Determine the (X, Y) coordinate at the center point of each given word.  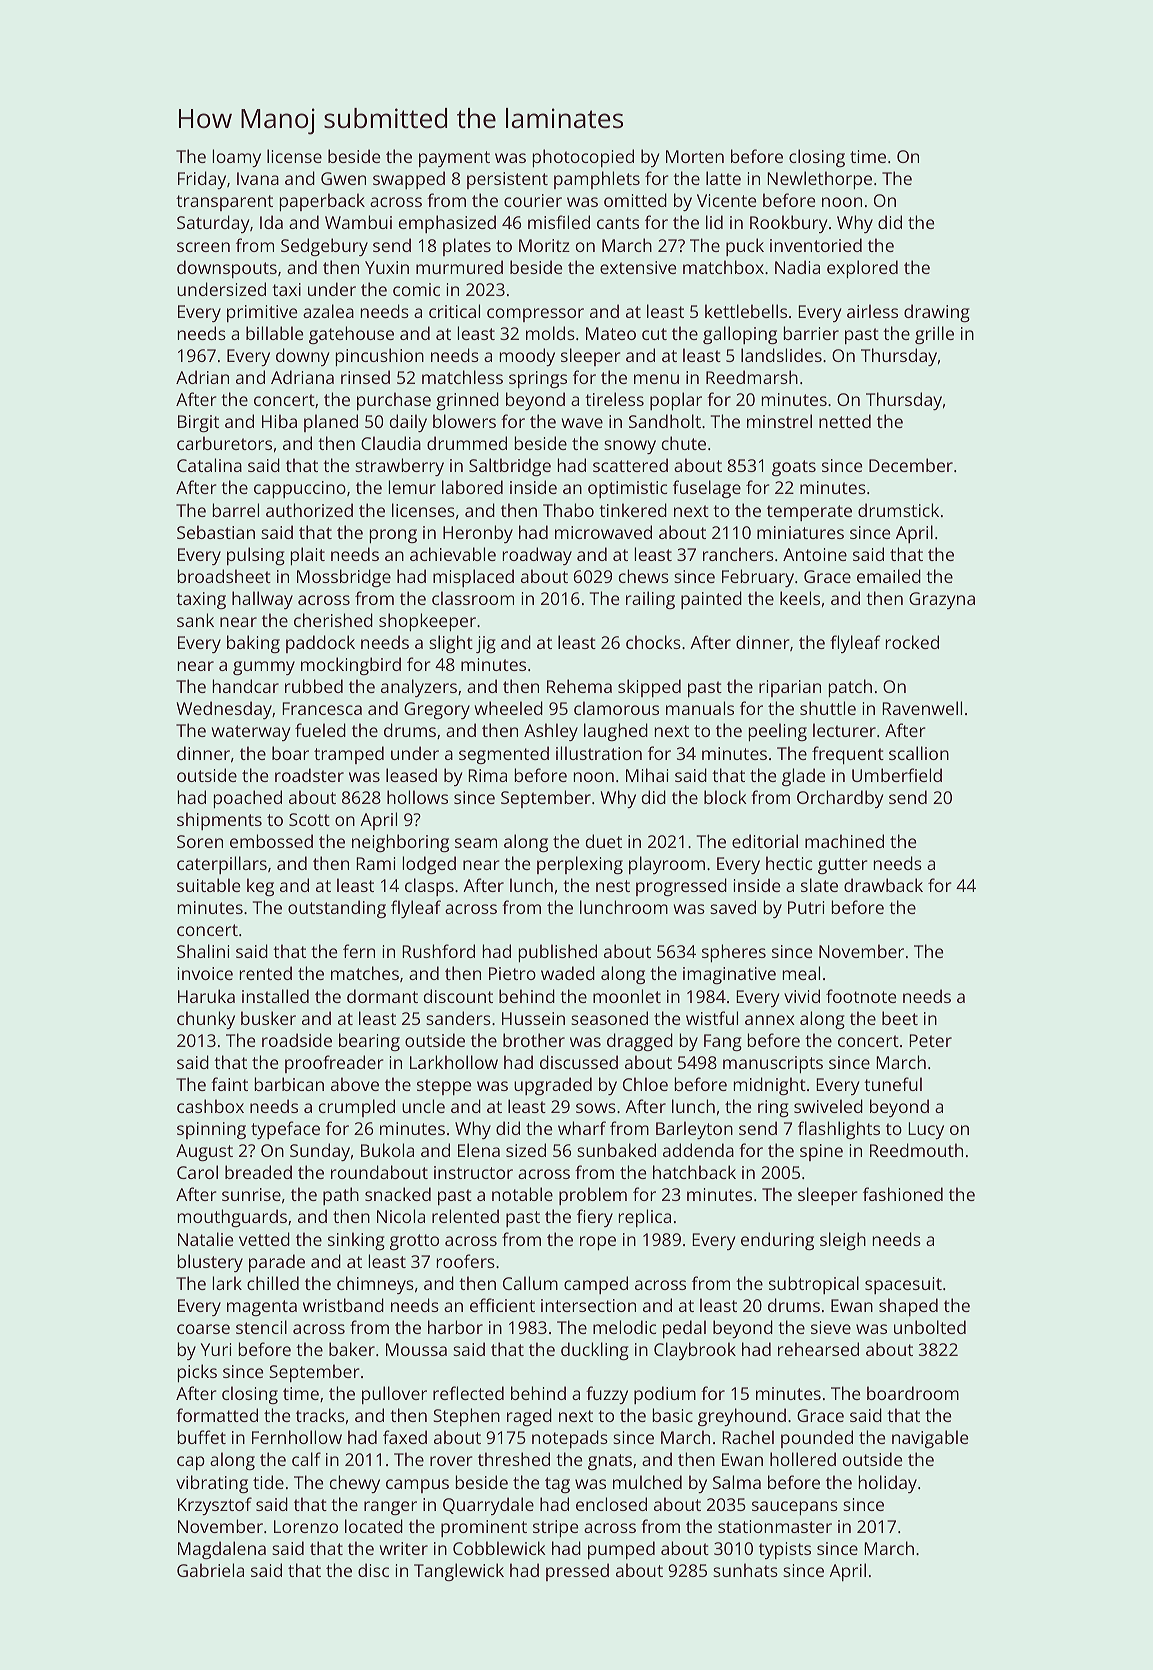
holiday (887, 1484)
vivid (802, 996)
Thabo (568, 510)
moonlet (627, 996)
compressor (535, 315)
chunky (206, 1020)
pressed (577, 1572)
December (911, 465)
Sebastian (216, 532)
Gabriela (210, 1570)
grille (934, 335)
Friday (202, 180)
